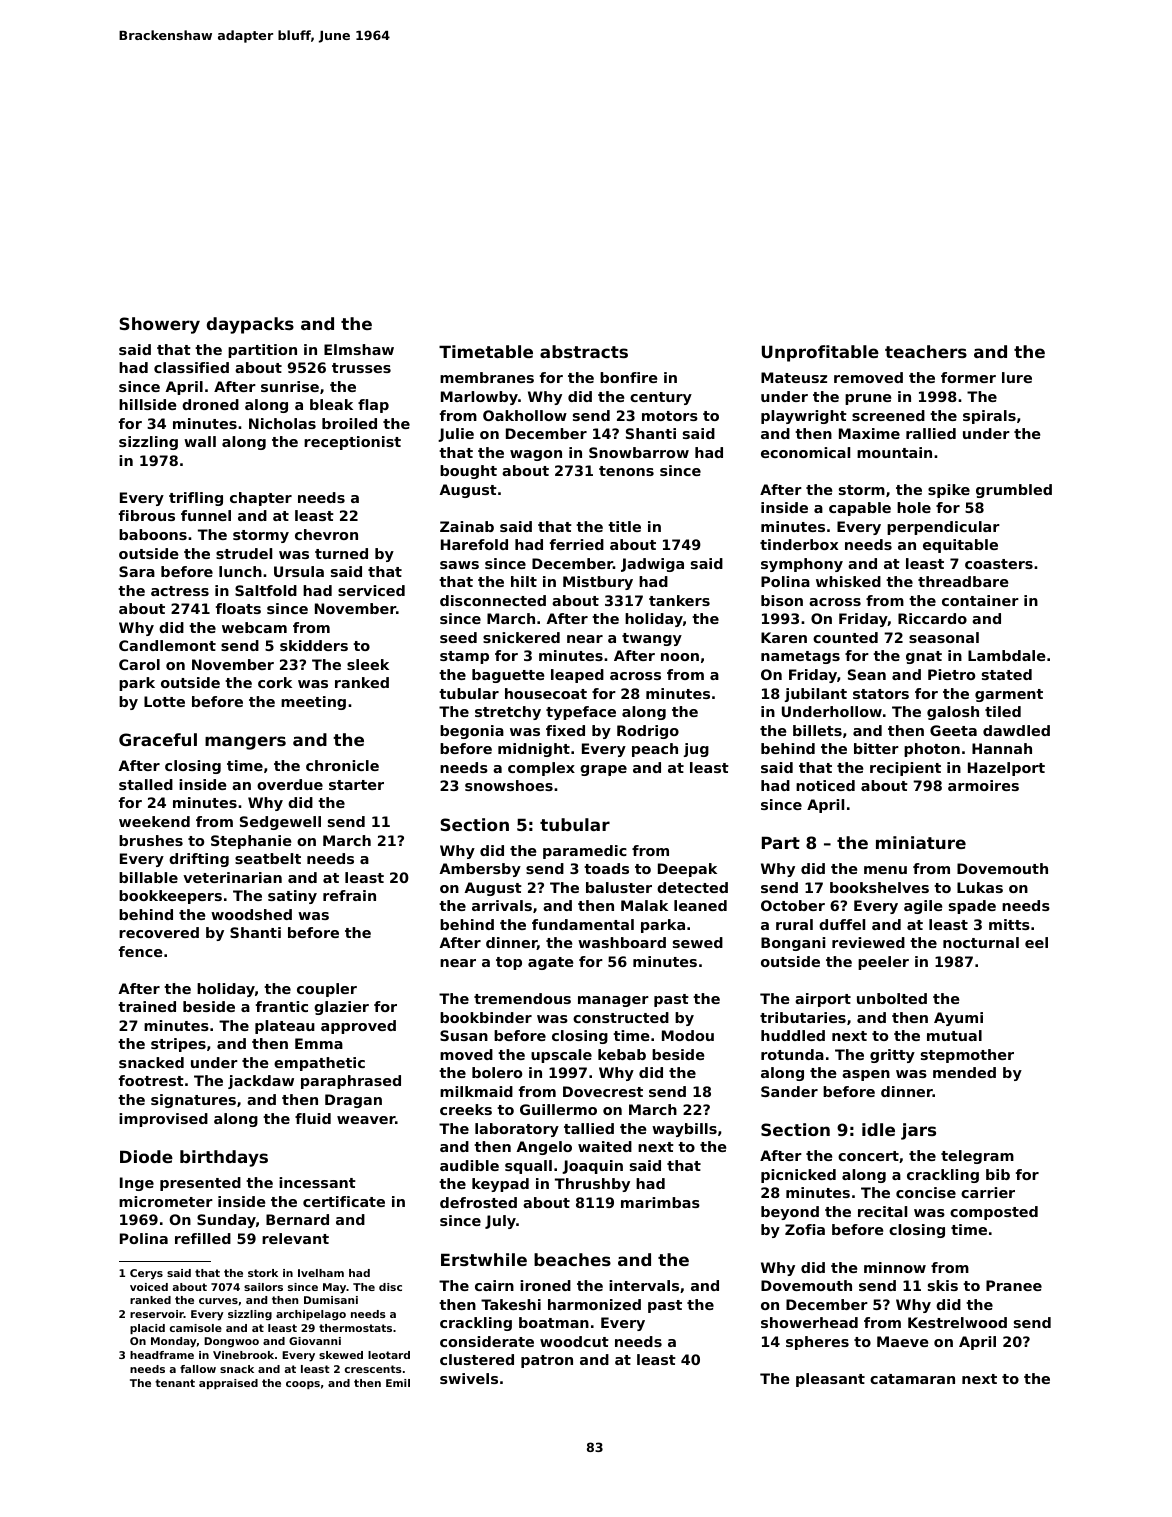  What do you see at coordinates (926, 351) in the screenshot?
I see `teachers` at bounding box center [926, 351].
